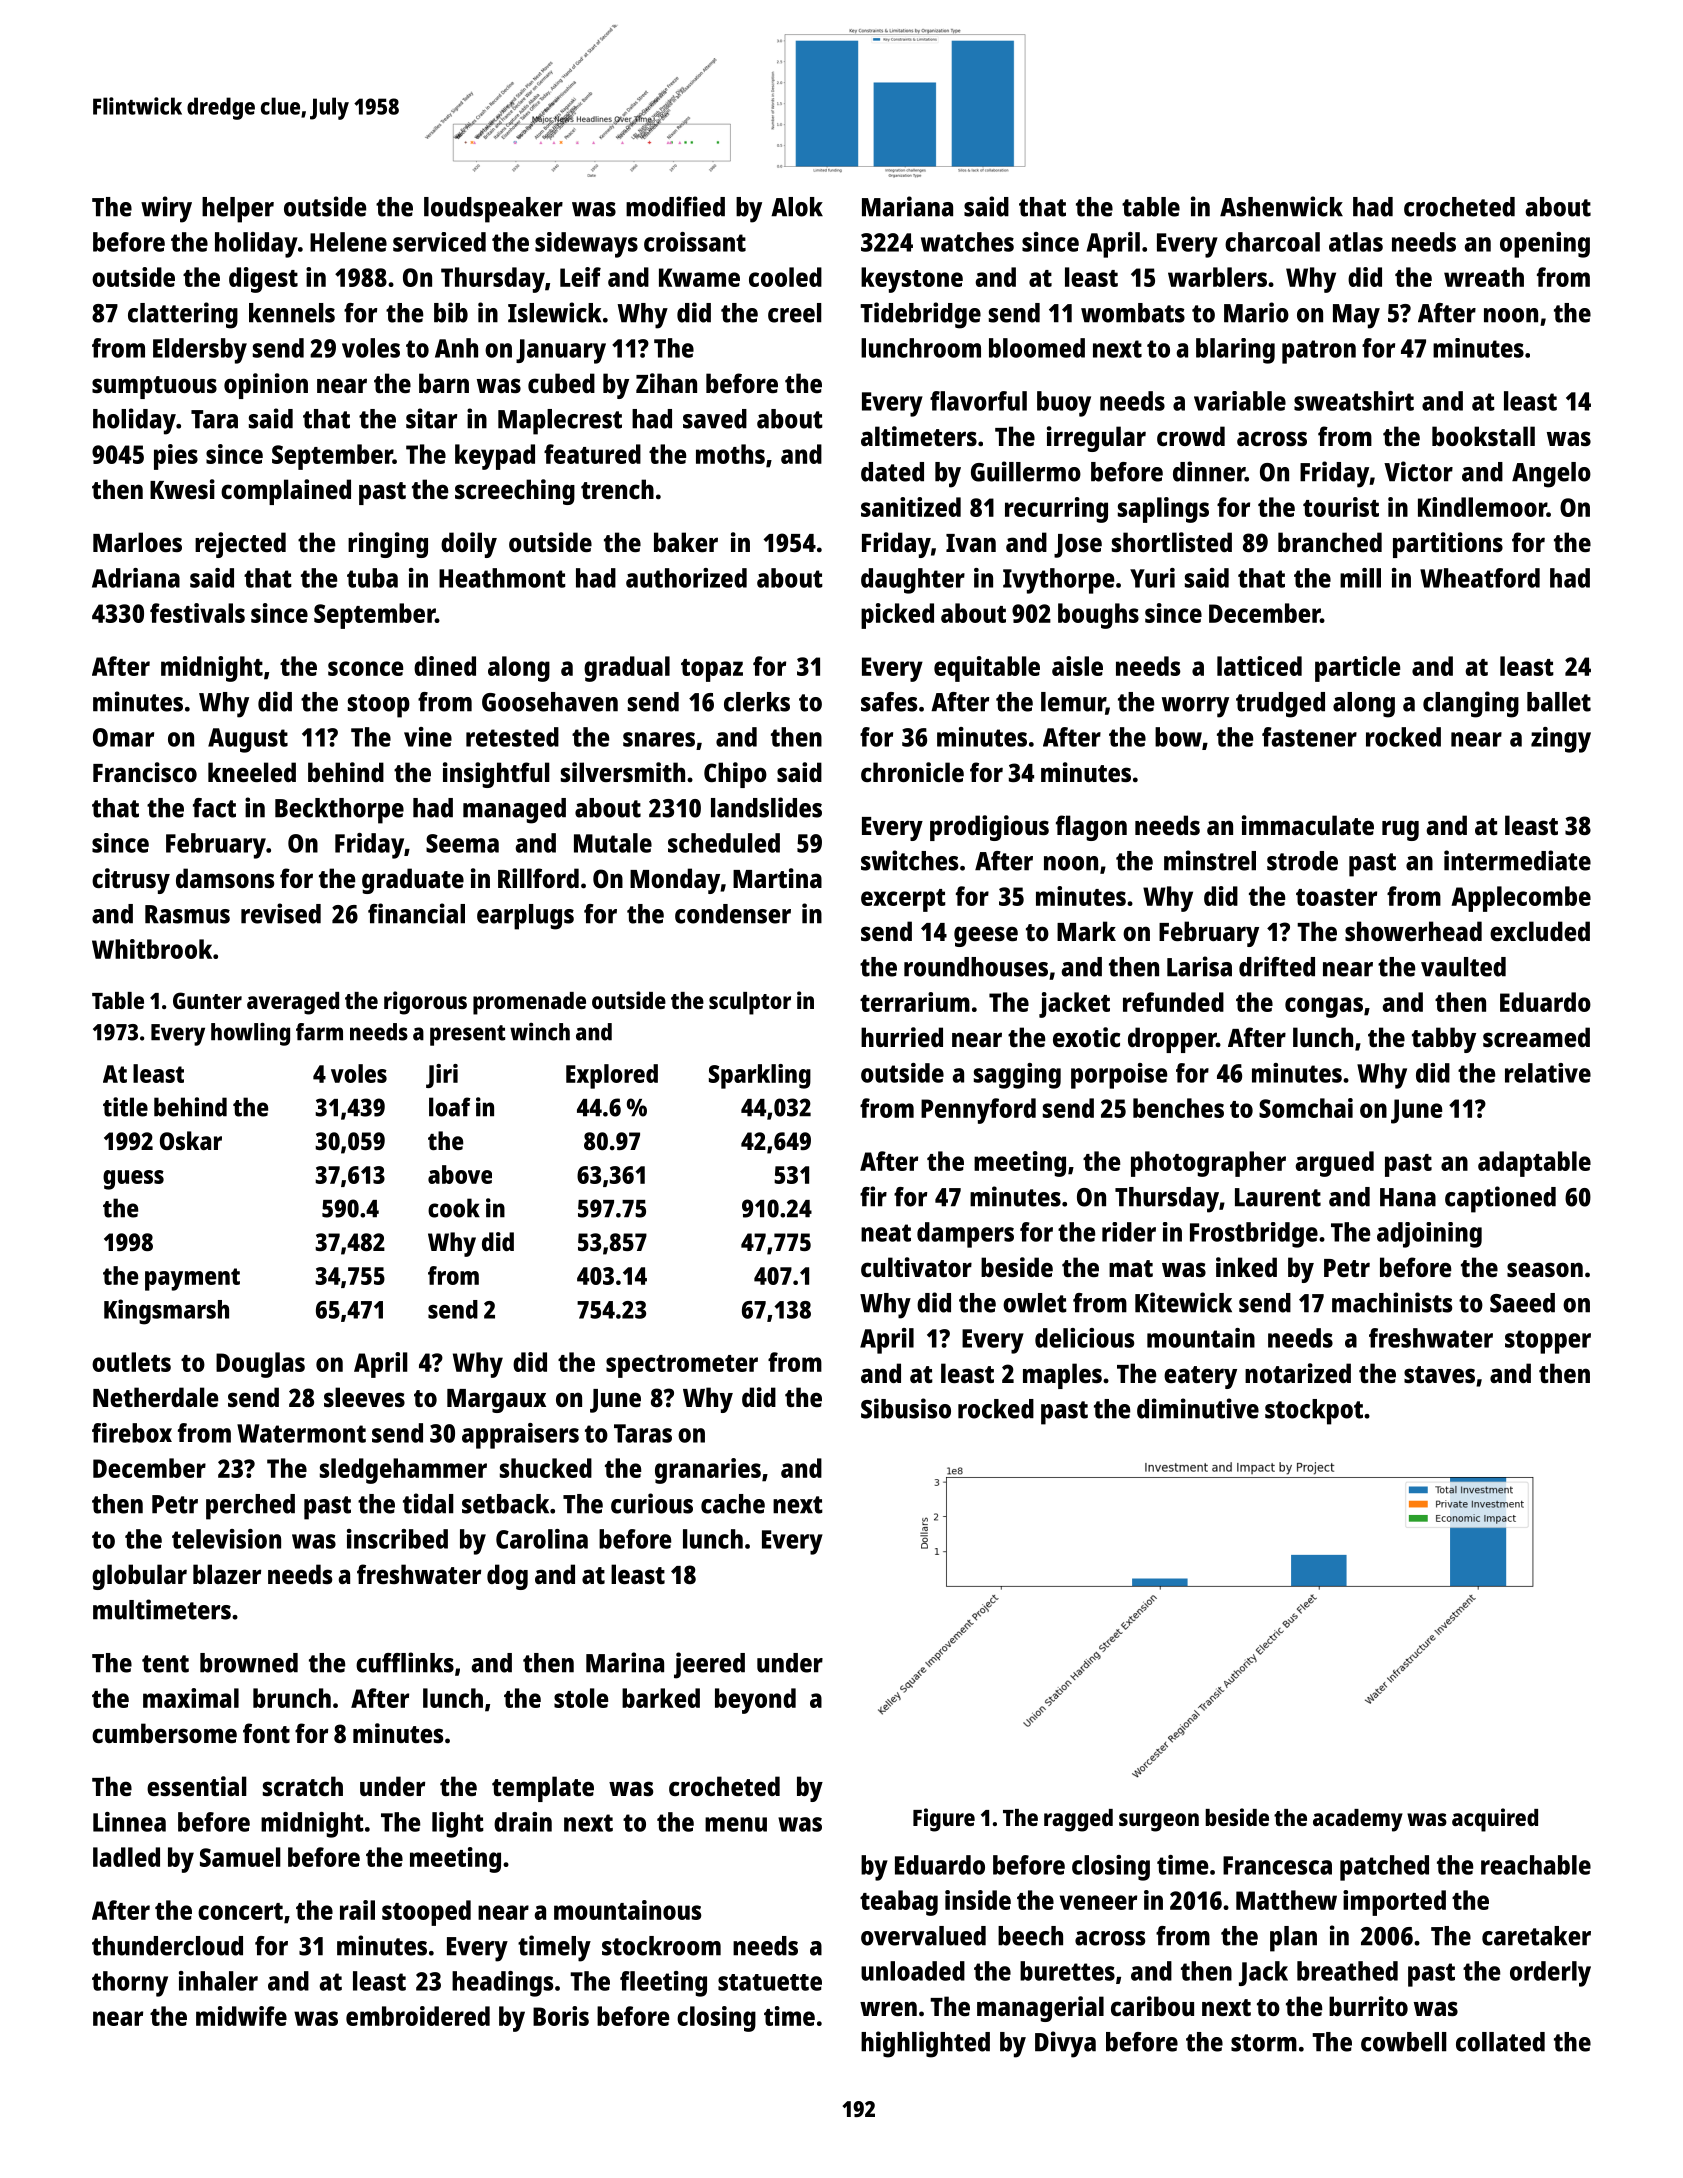 This document has width=1683, height=2178. Describe the element at coordinates (130, 1984) in the document. I see `thorny` at that location.
